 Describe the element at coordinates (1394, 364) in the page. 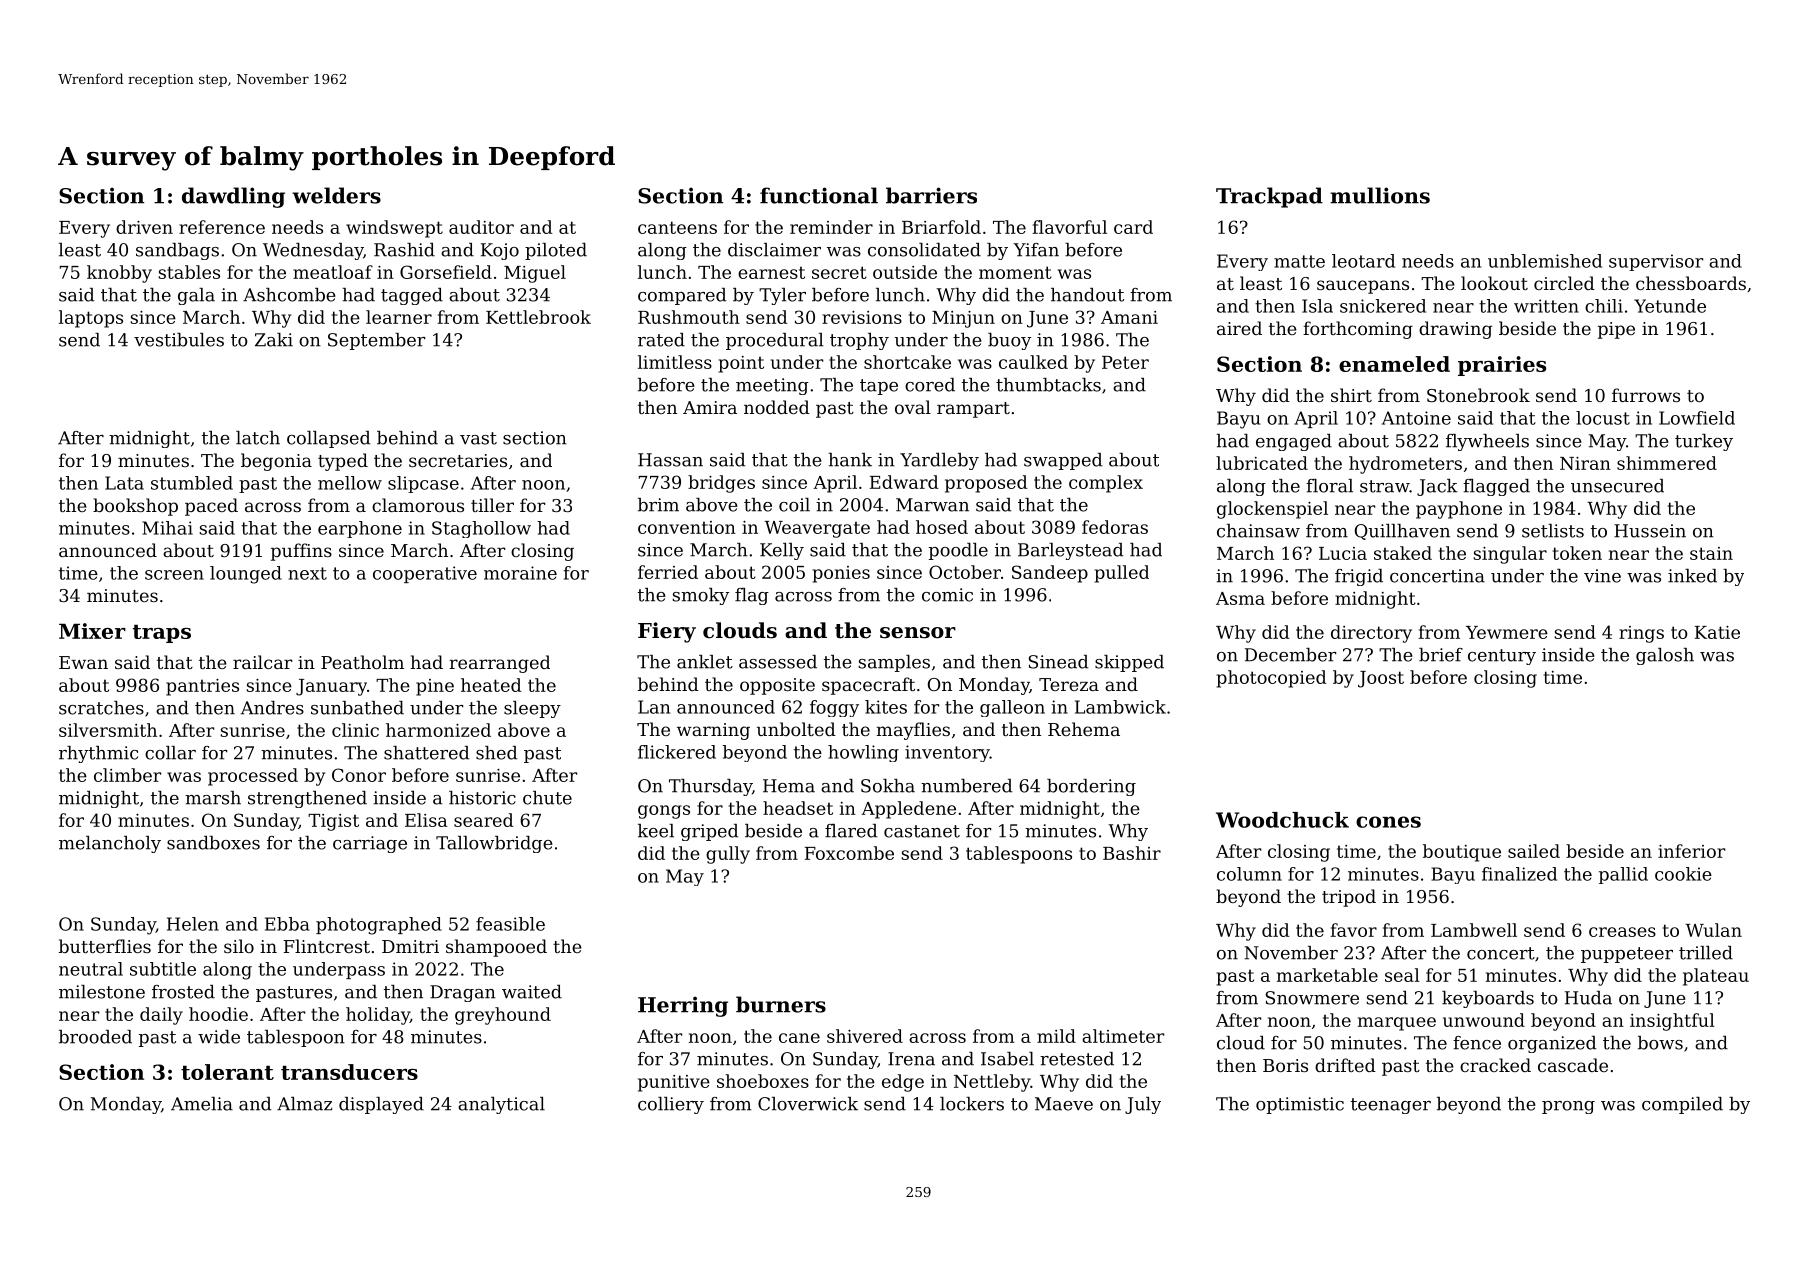

I see `enameled` at that location.
